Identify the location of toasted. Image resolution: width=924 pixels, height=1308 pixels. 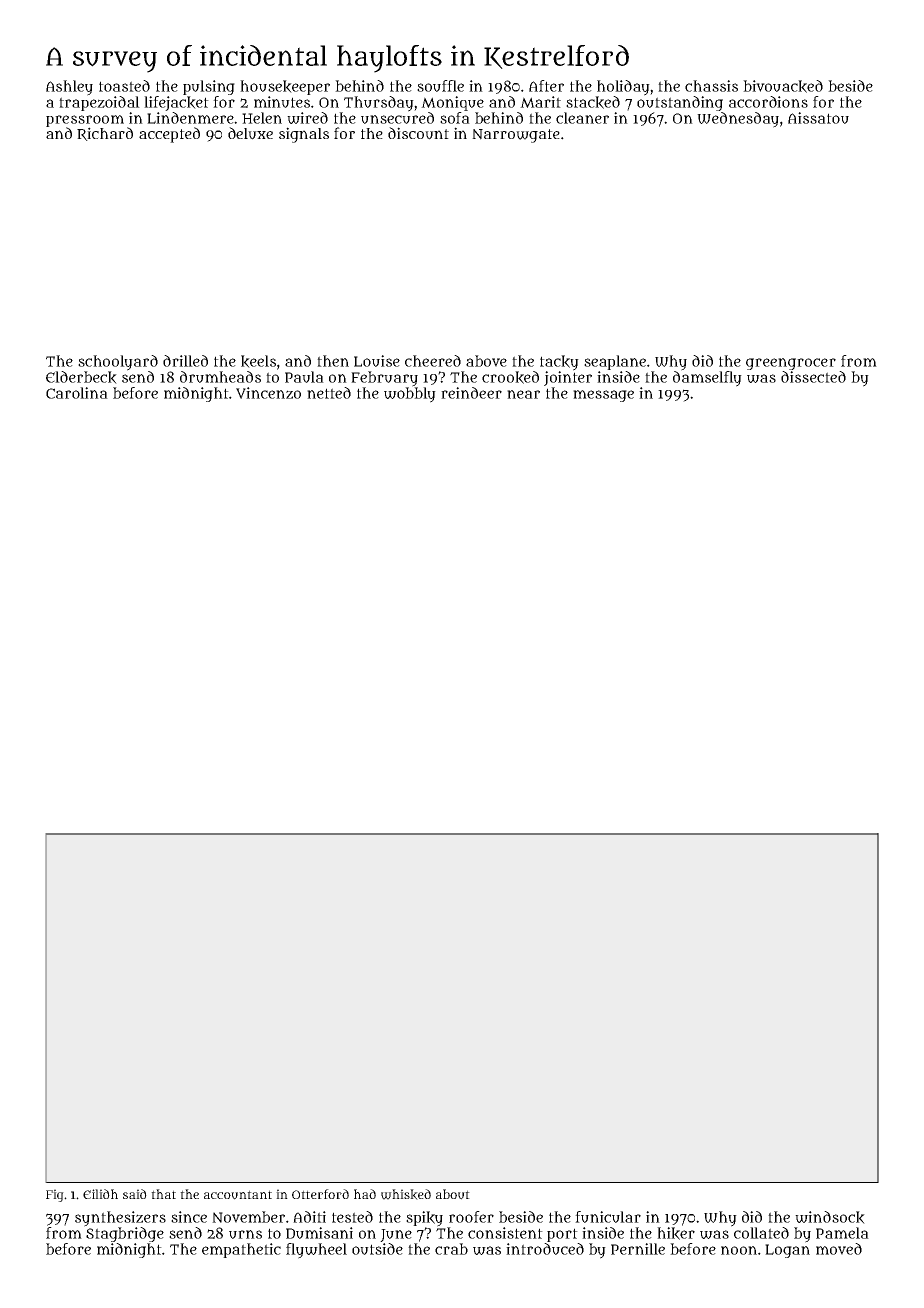
(124, 86).
